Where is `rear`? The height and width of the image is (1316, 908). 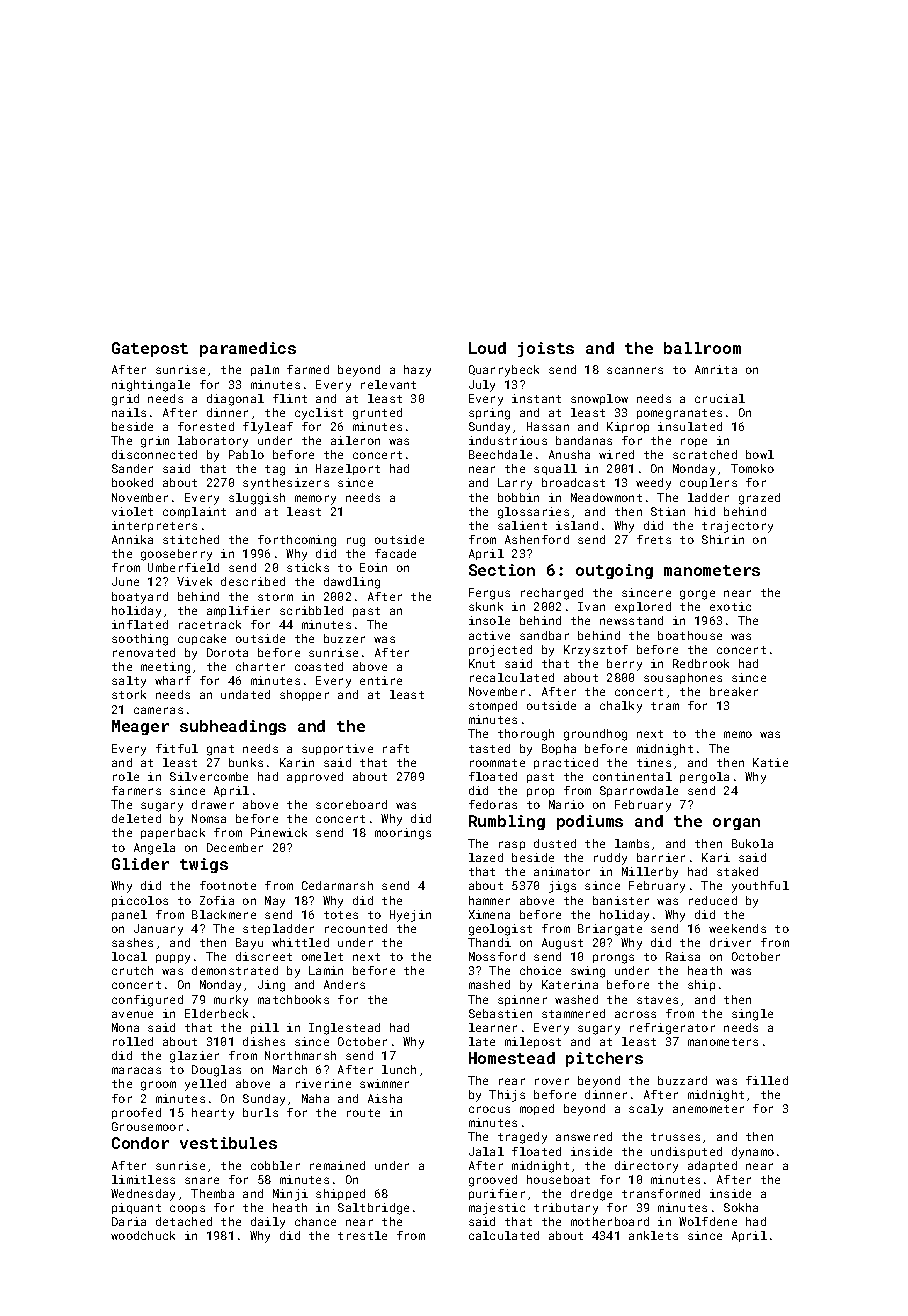
rear is located at coordinates (512, 1081).
